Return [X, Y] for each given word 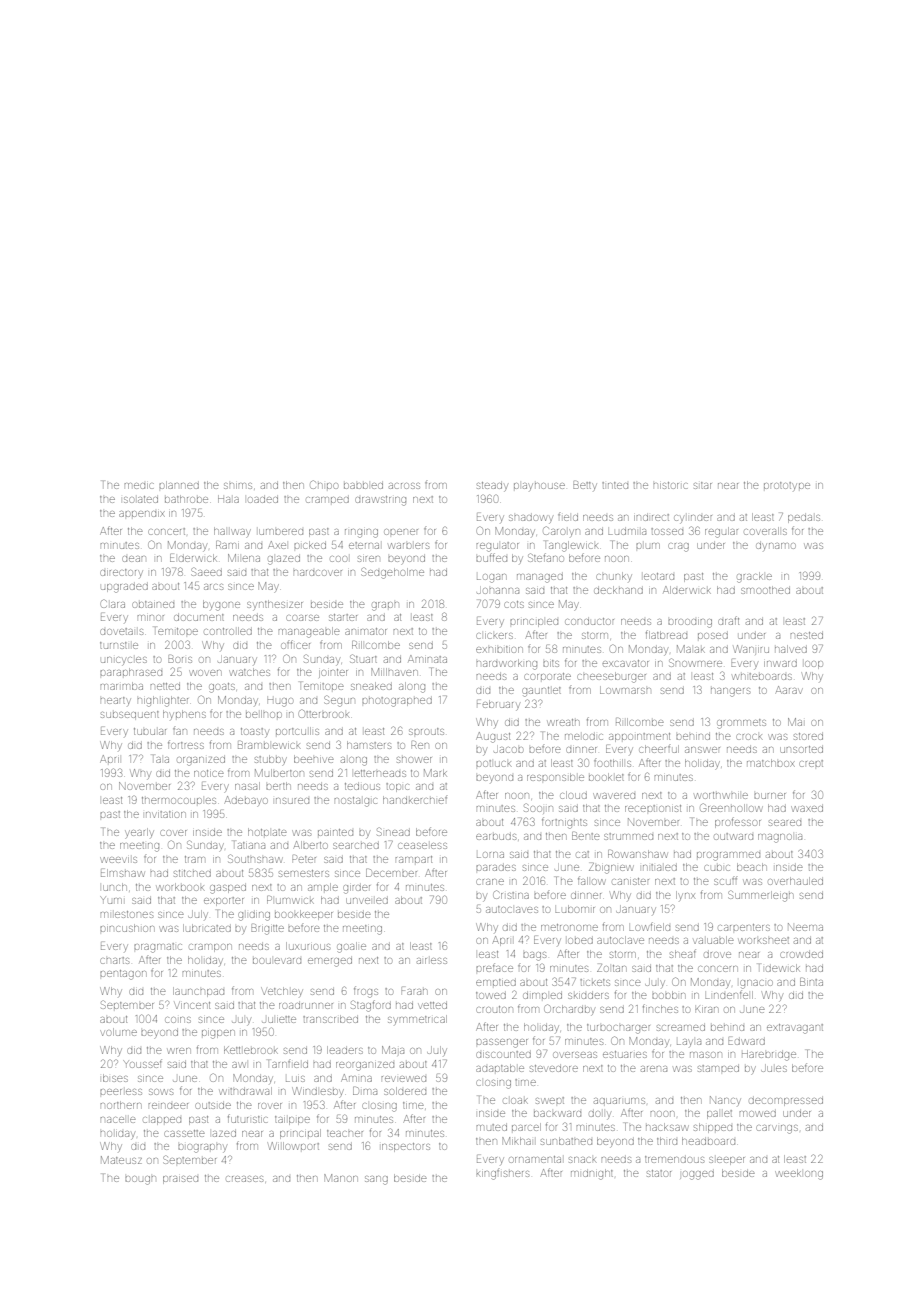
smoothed [765, 590]
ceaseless [422, 846]
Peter [304, 859]
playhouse [539, 486]
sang [376, 1180]
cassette [184, 1133]
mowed [758, 1114]
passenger [502, 1043]
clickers [494, 636]
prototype [787, 486]
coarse [302, 618]
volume [118, 1032]
